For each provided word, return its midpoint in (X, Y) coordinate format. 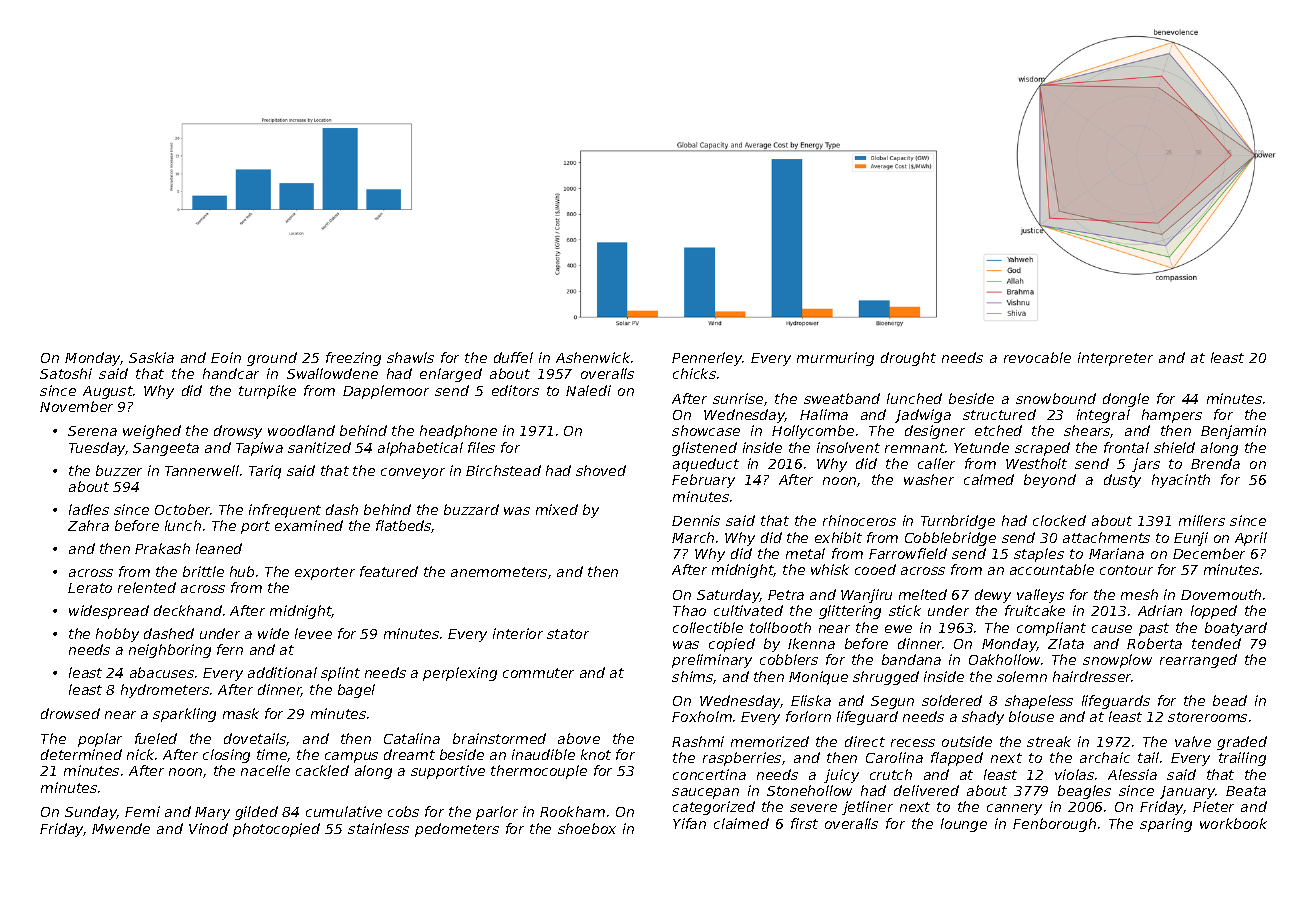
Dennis (696, 520)
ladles (89, 509)
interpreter (1115, 359)
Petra (786, 595)
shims (693, 677)
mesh (1139, 594)
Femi (142, 811)
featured (389, 571)
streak (1049, 741)
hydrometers (165, 691)
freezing (353, 359)
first (804, 823)
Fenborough (1054, 825)
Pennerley (707, 359)
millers (1202, 520)
